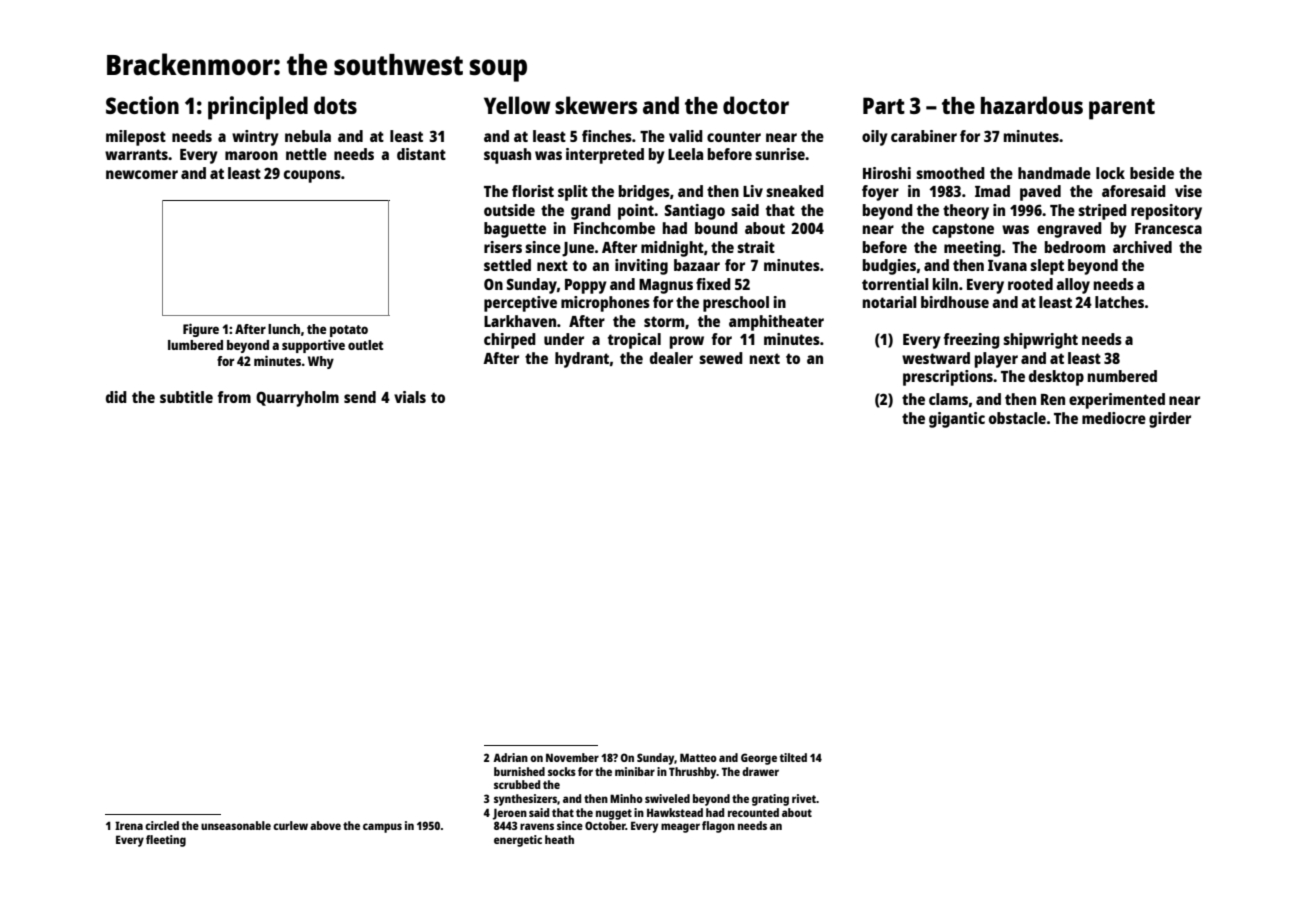  I want to click on vials, so click(410, 397).
